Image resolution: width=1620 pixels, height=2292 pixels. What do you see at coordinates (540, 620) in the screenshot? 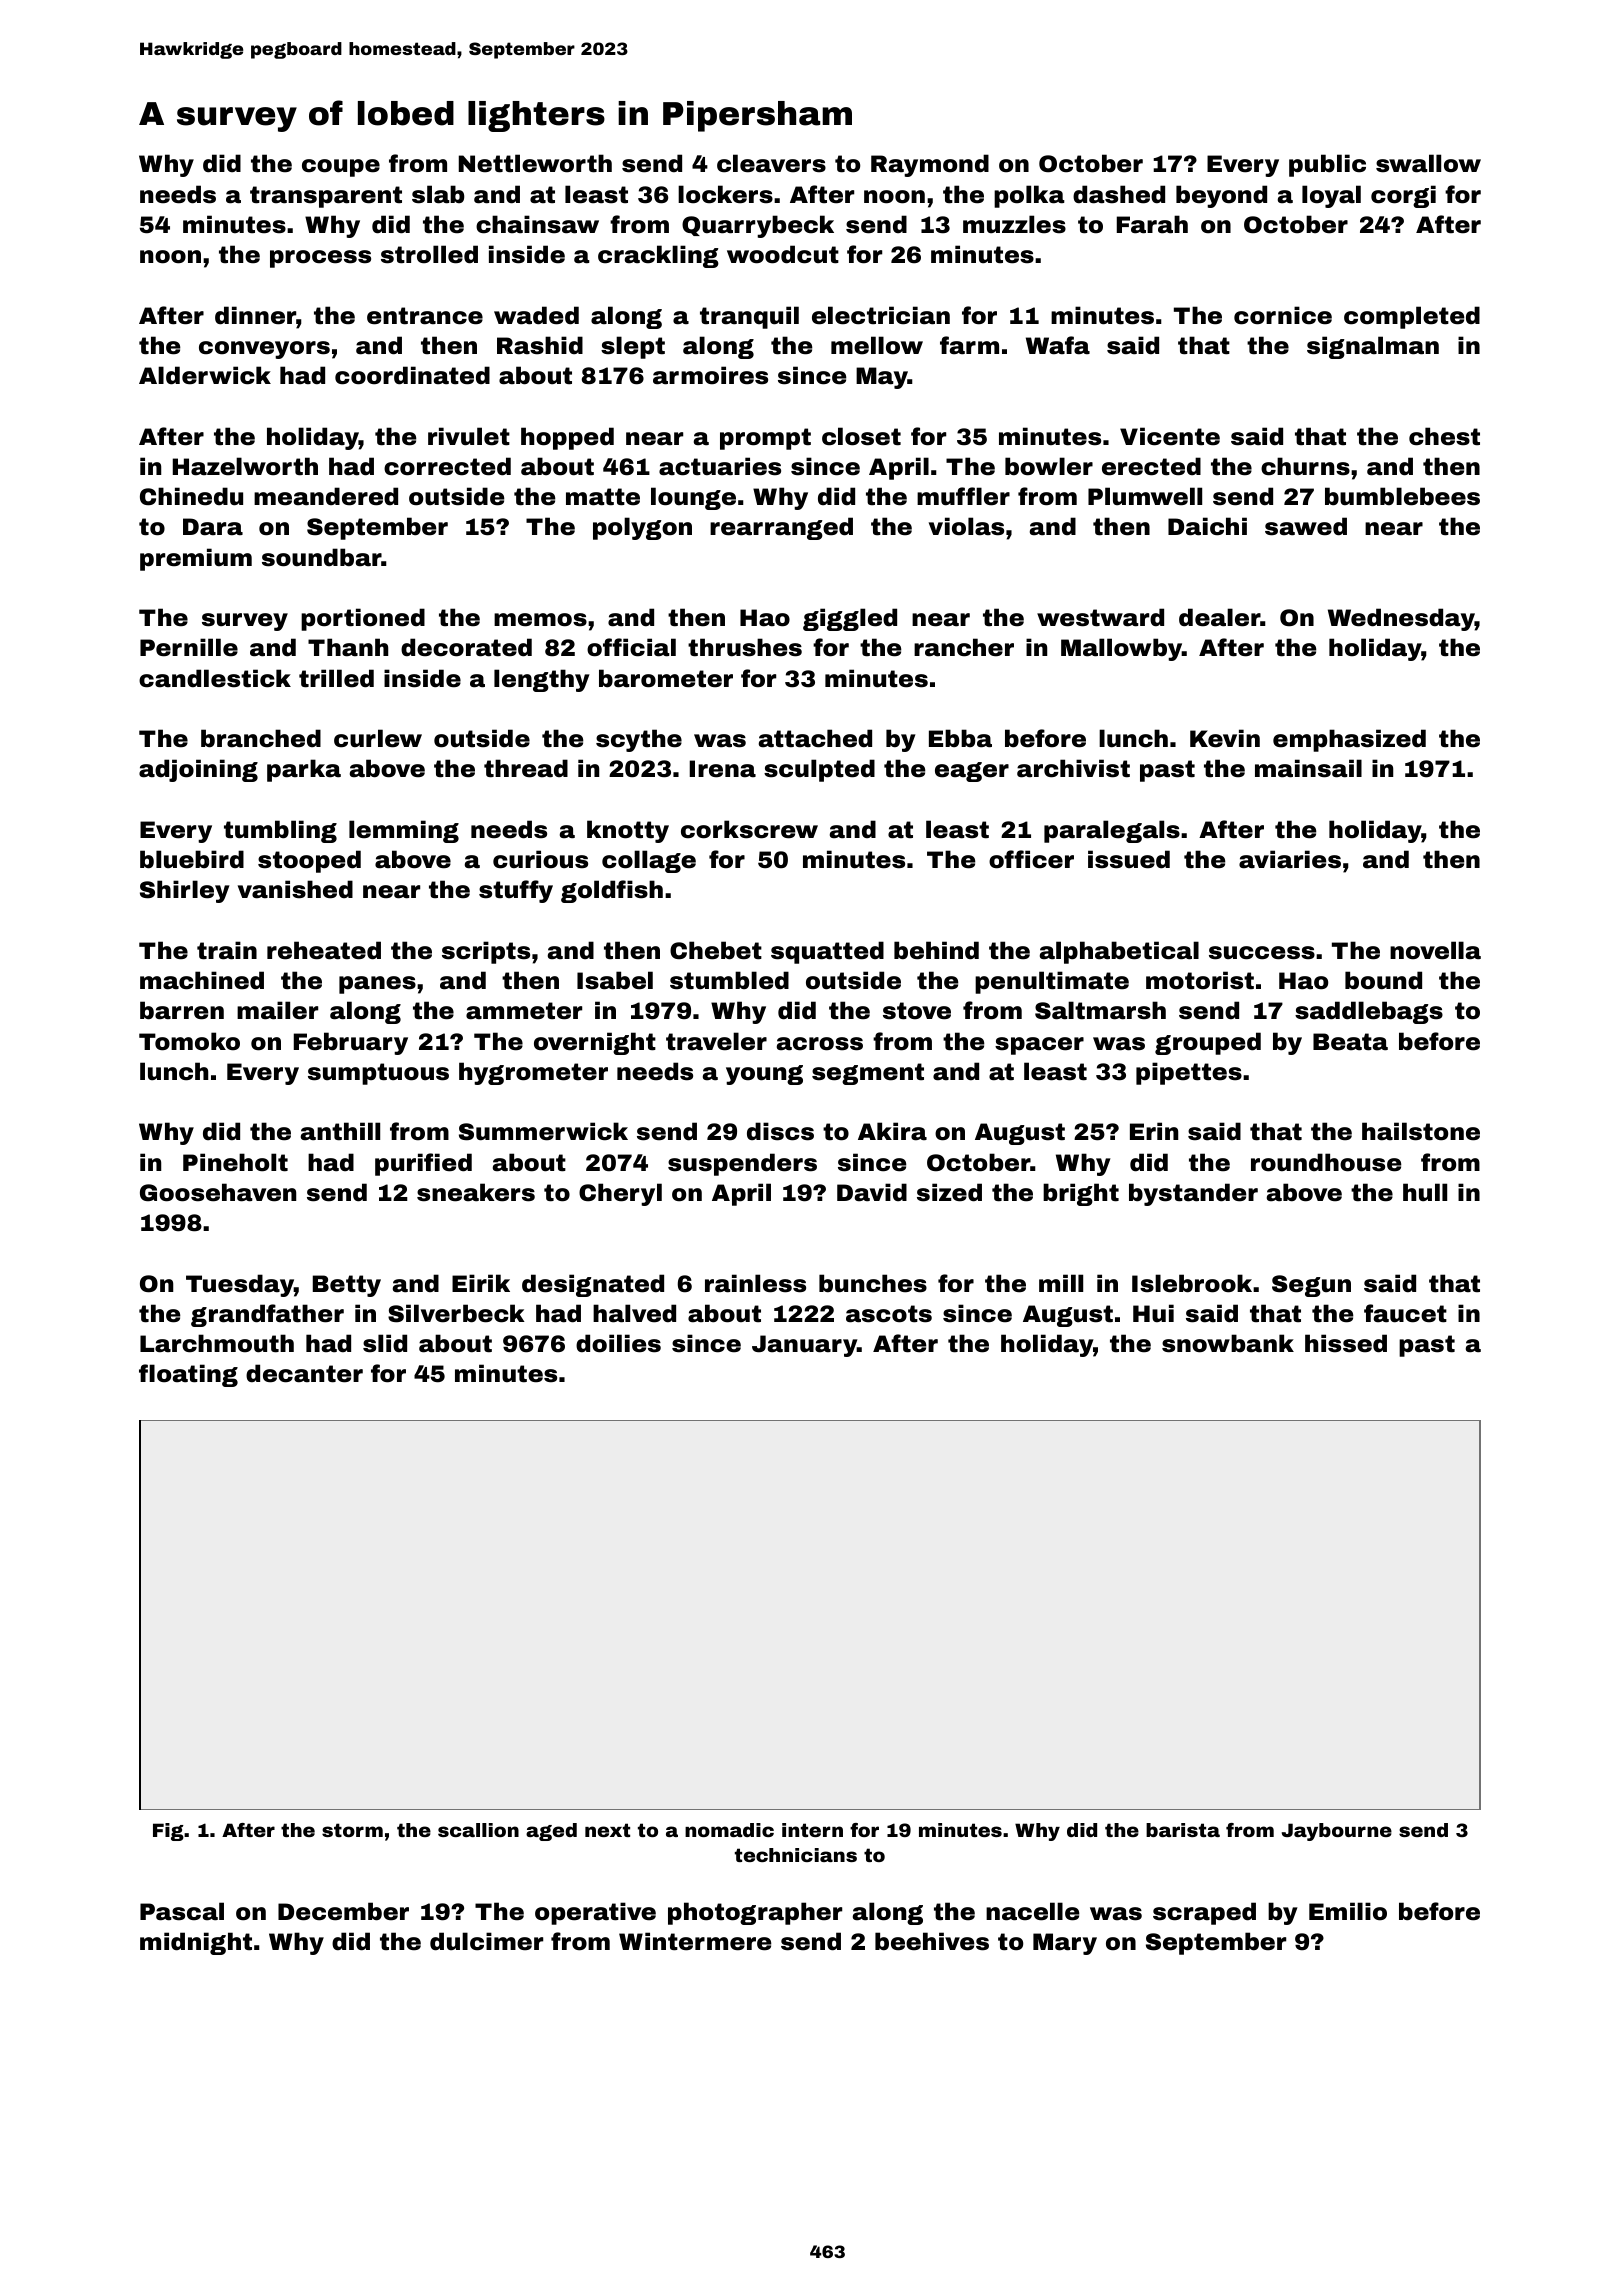
I see `memos` at bounding box center [540, 620].
